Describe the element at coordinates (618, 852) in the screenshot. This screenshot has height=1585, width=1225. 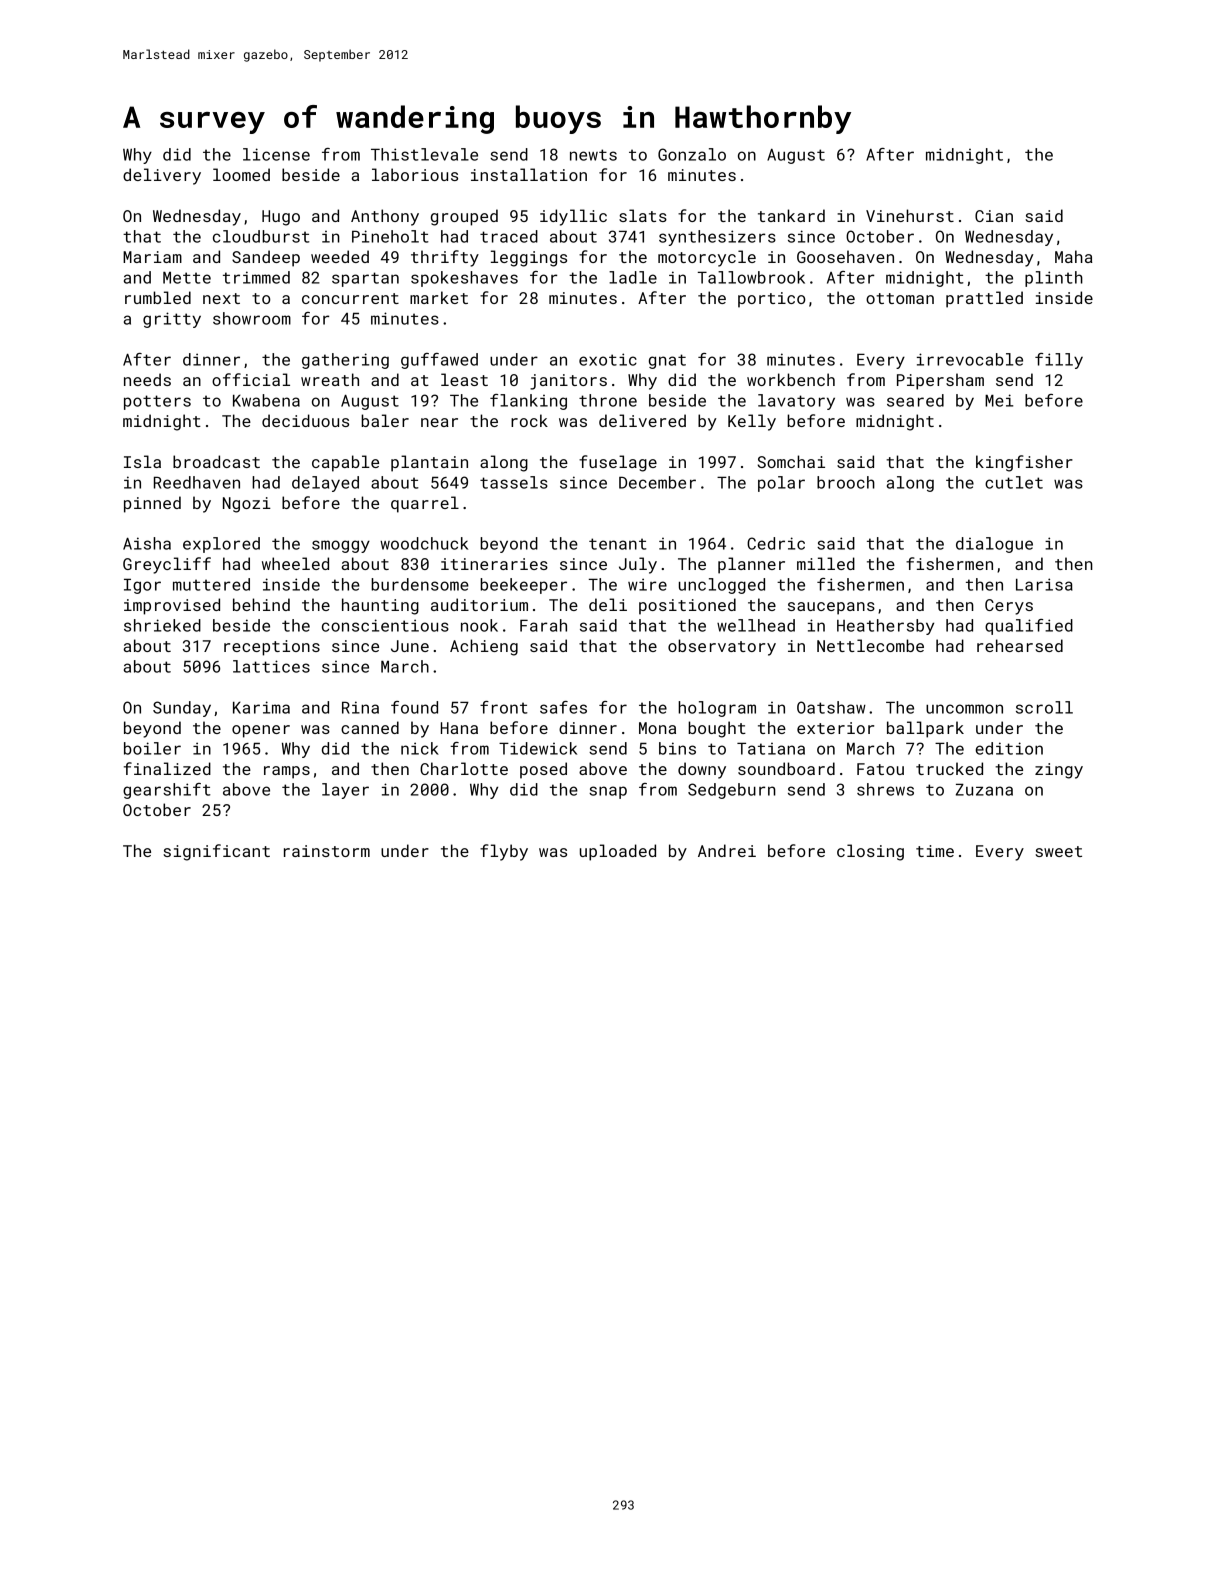
I see `uploaded` at that location.
